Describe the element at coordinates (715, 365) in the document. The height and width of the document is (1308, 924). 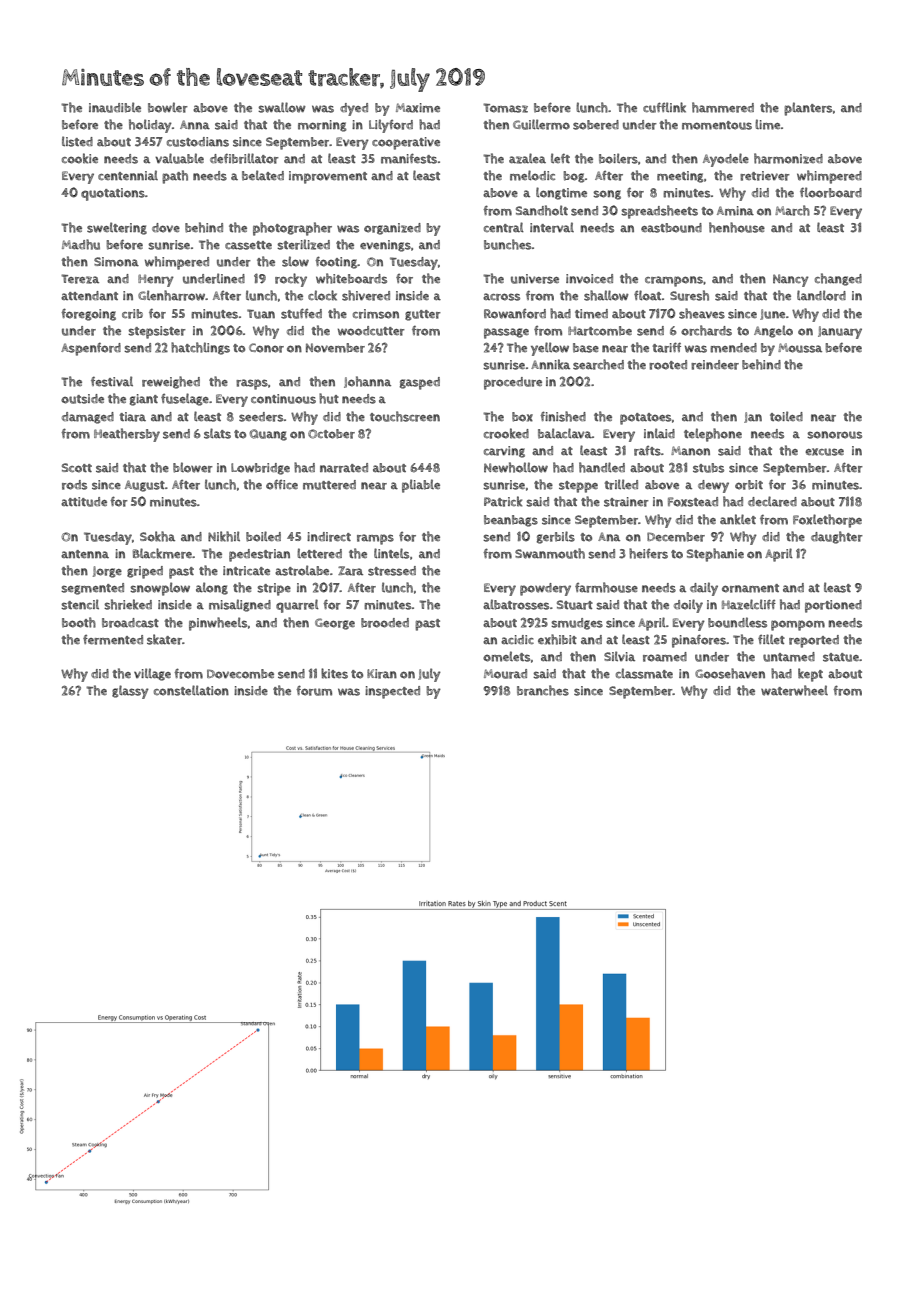
I see `reindeer` at that location.
